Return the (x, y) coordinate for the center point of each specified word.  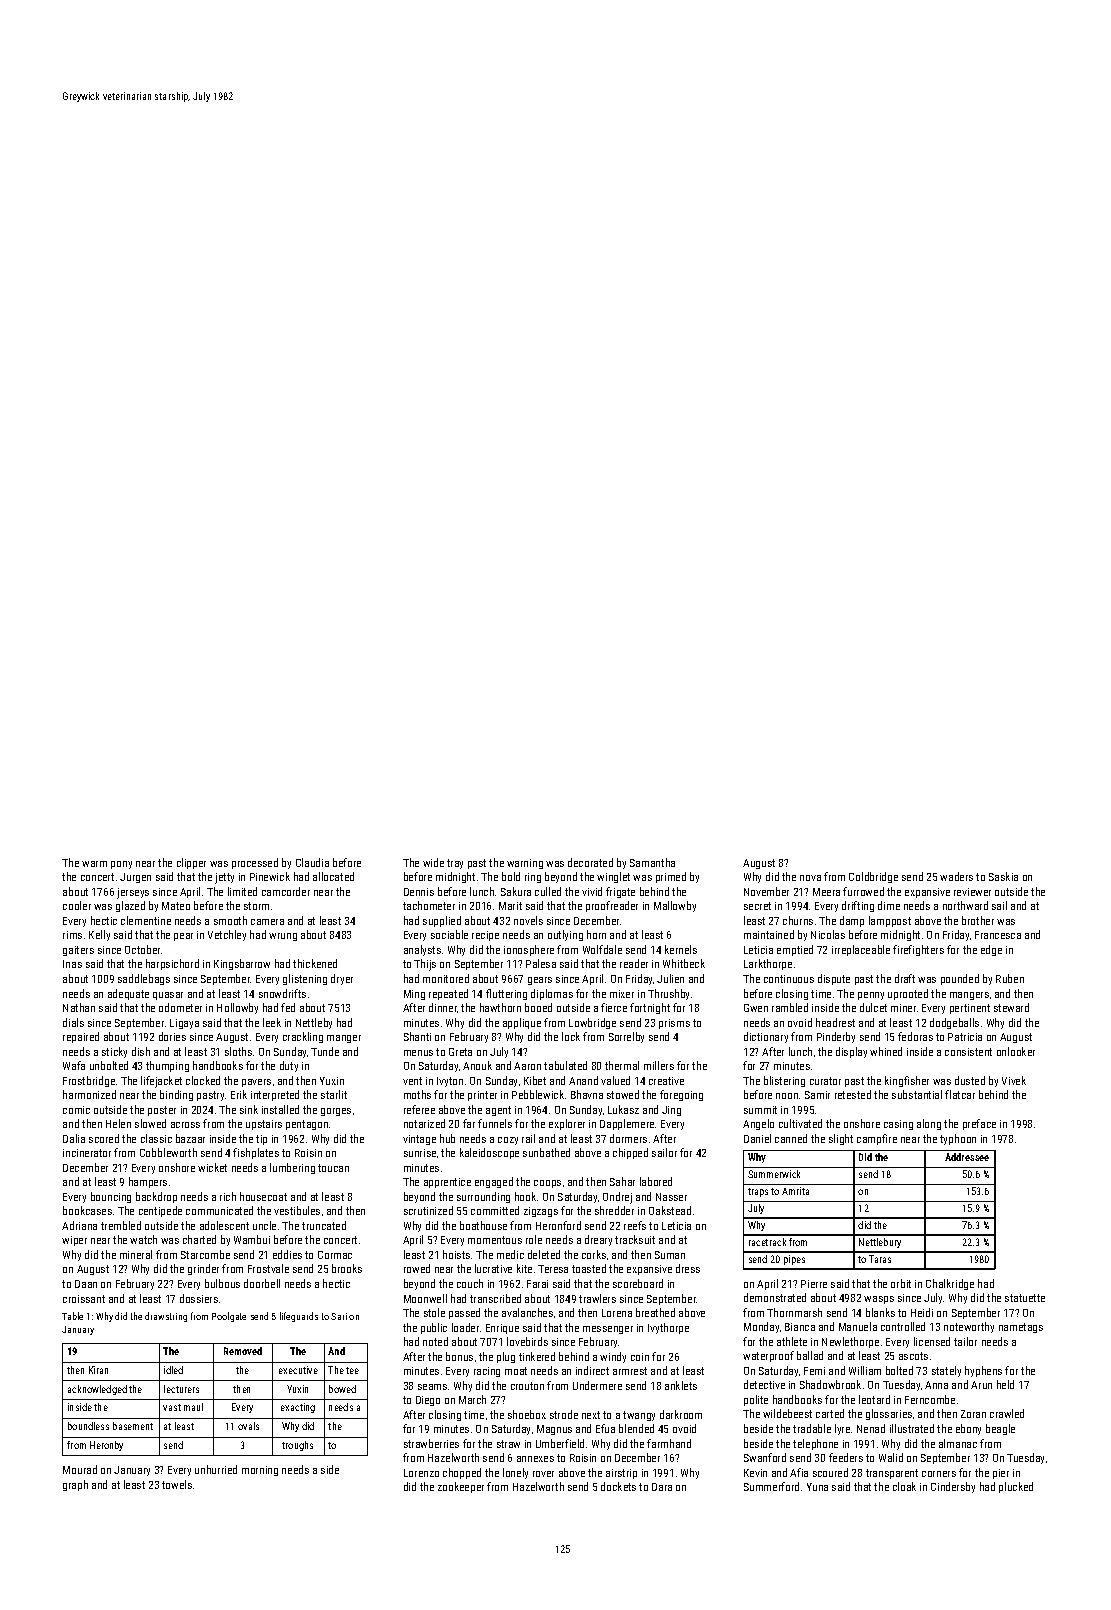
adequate (128, 994)
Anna (936, 1385)
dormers (628, 1138)
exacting (298, 1408)
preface (979, 1124)
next (591, 1415)
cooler (77, 905)
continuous (789, 979)
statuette (1025, 1298)
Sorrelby (626, 1037)
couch (470, 1283)
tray (455, 864)
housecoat (263, 1196)
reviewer (972, 892)
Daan (86, 1284)
